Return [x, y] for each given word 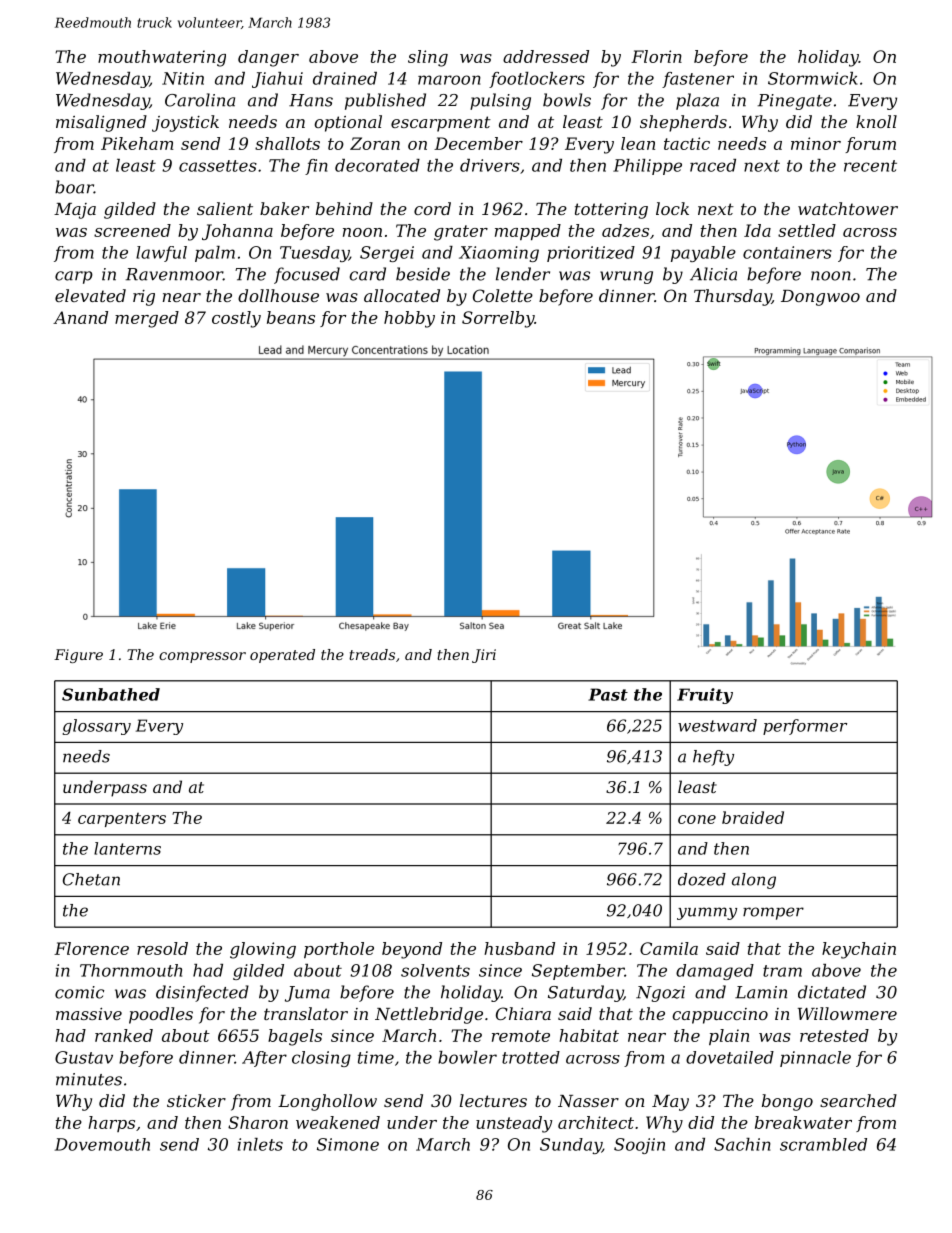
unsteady [514, 1124]
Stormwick [813, 78]
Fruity [705, 696]
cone [697, 819]
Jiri [484, 656]
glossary [97, 727]
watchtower [848, 208]
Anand [80, 317]
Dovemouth [102, 1144]
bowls [567, 100]
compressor [202, 657]
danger [268, 58]
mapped [528, 232]
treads [372, 654]
